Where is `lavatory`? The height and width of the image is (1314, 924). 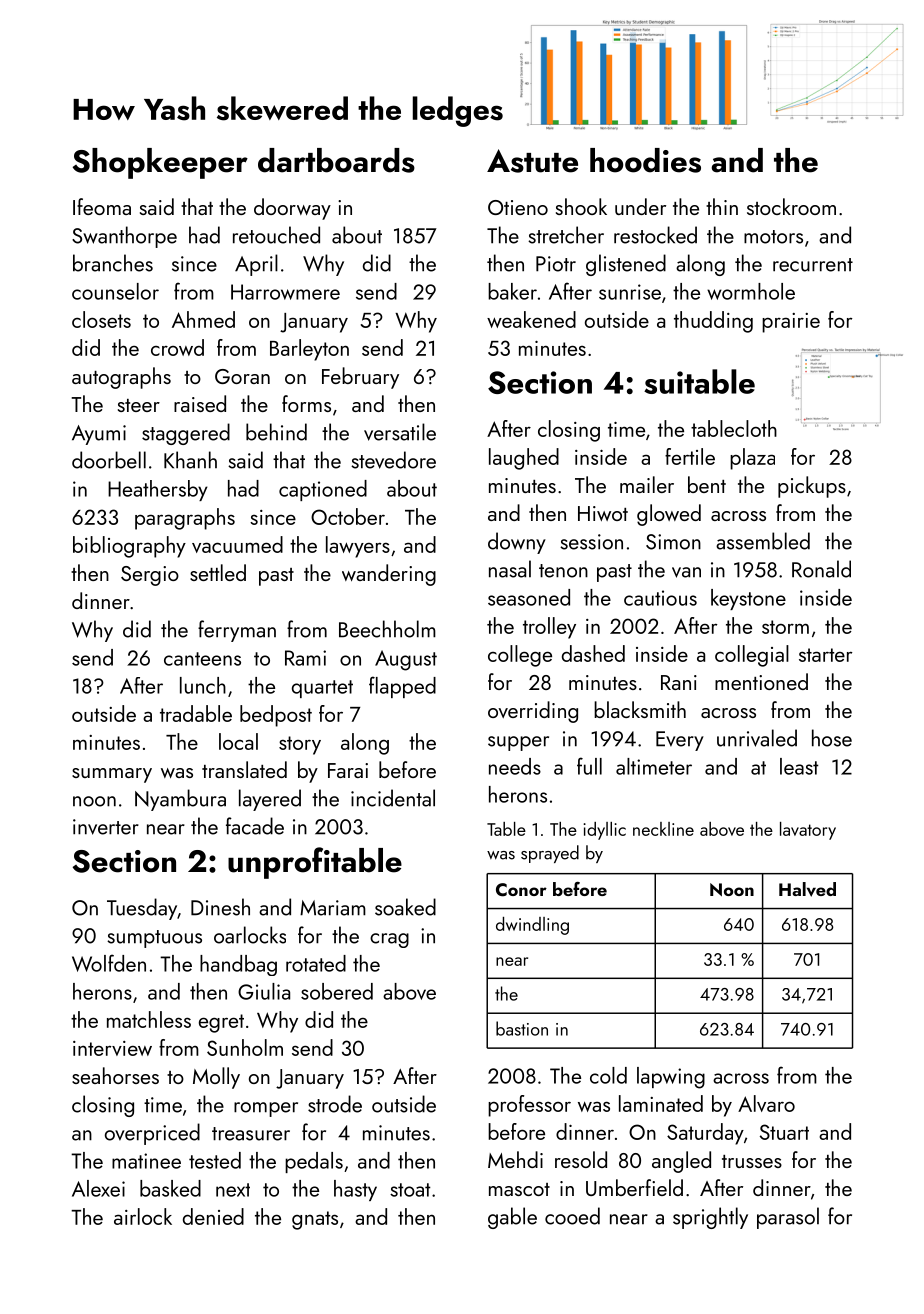
lavatory is located at coordinates (808, 831).
